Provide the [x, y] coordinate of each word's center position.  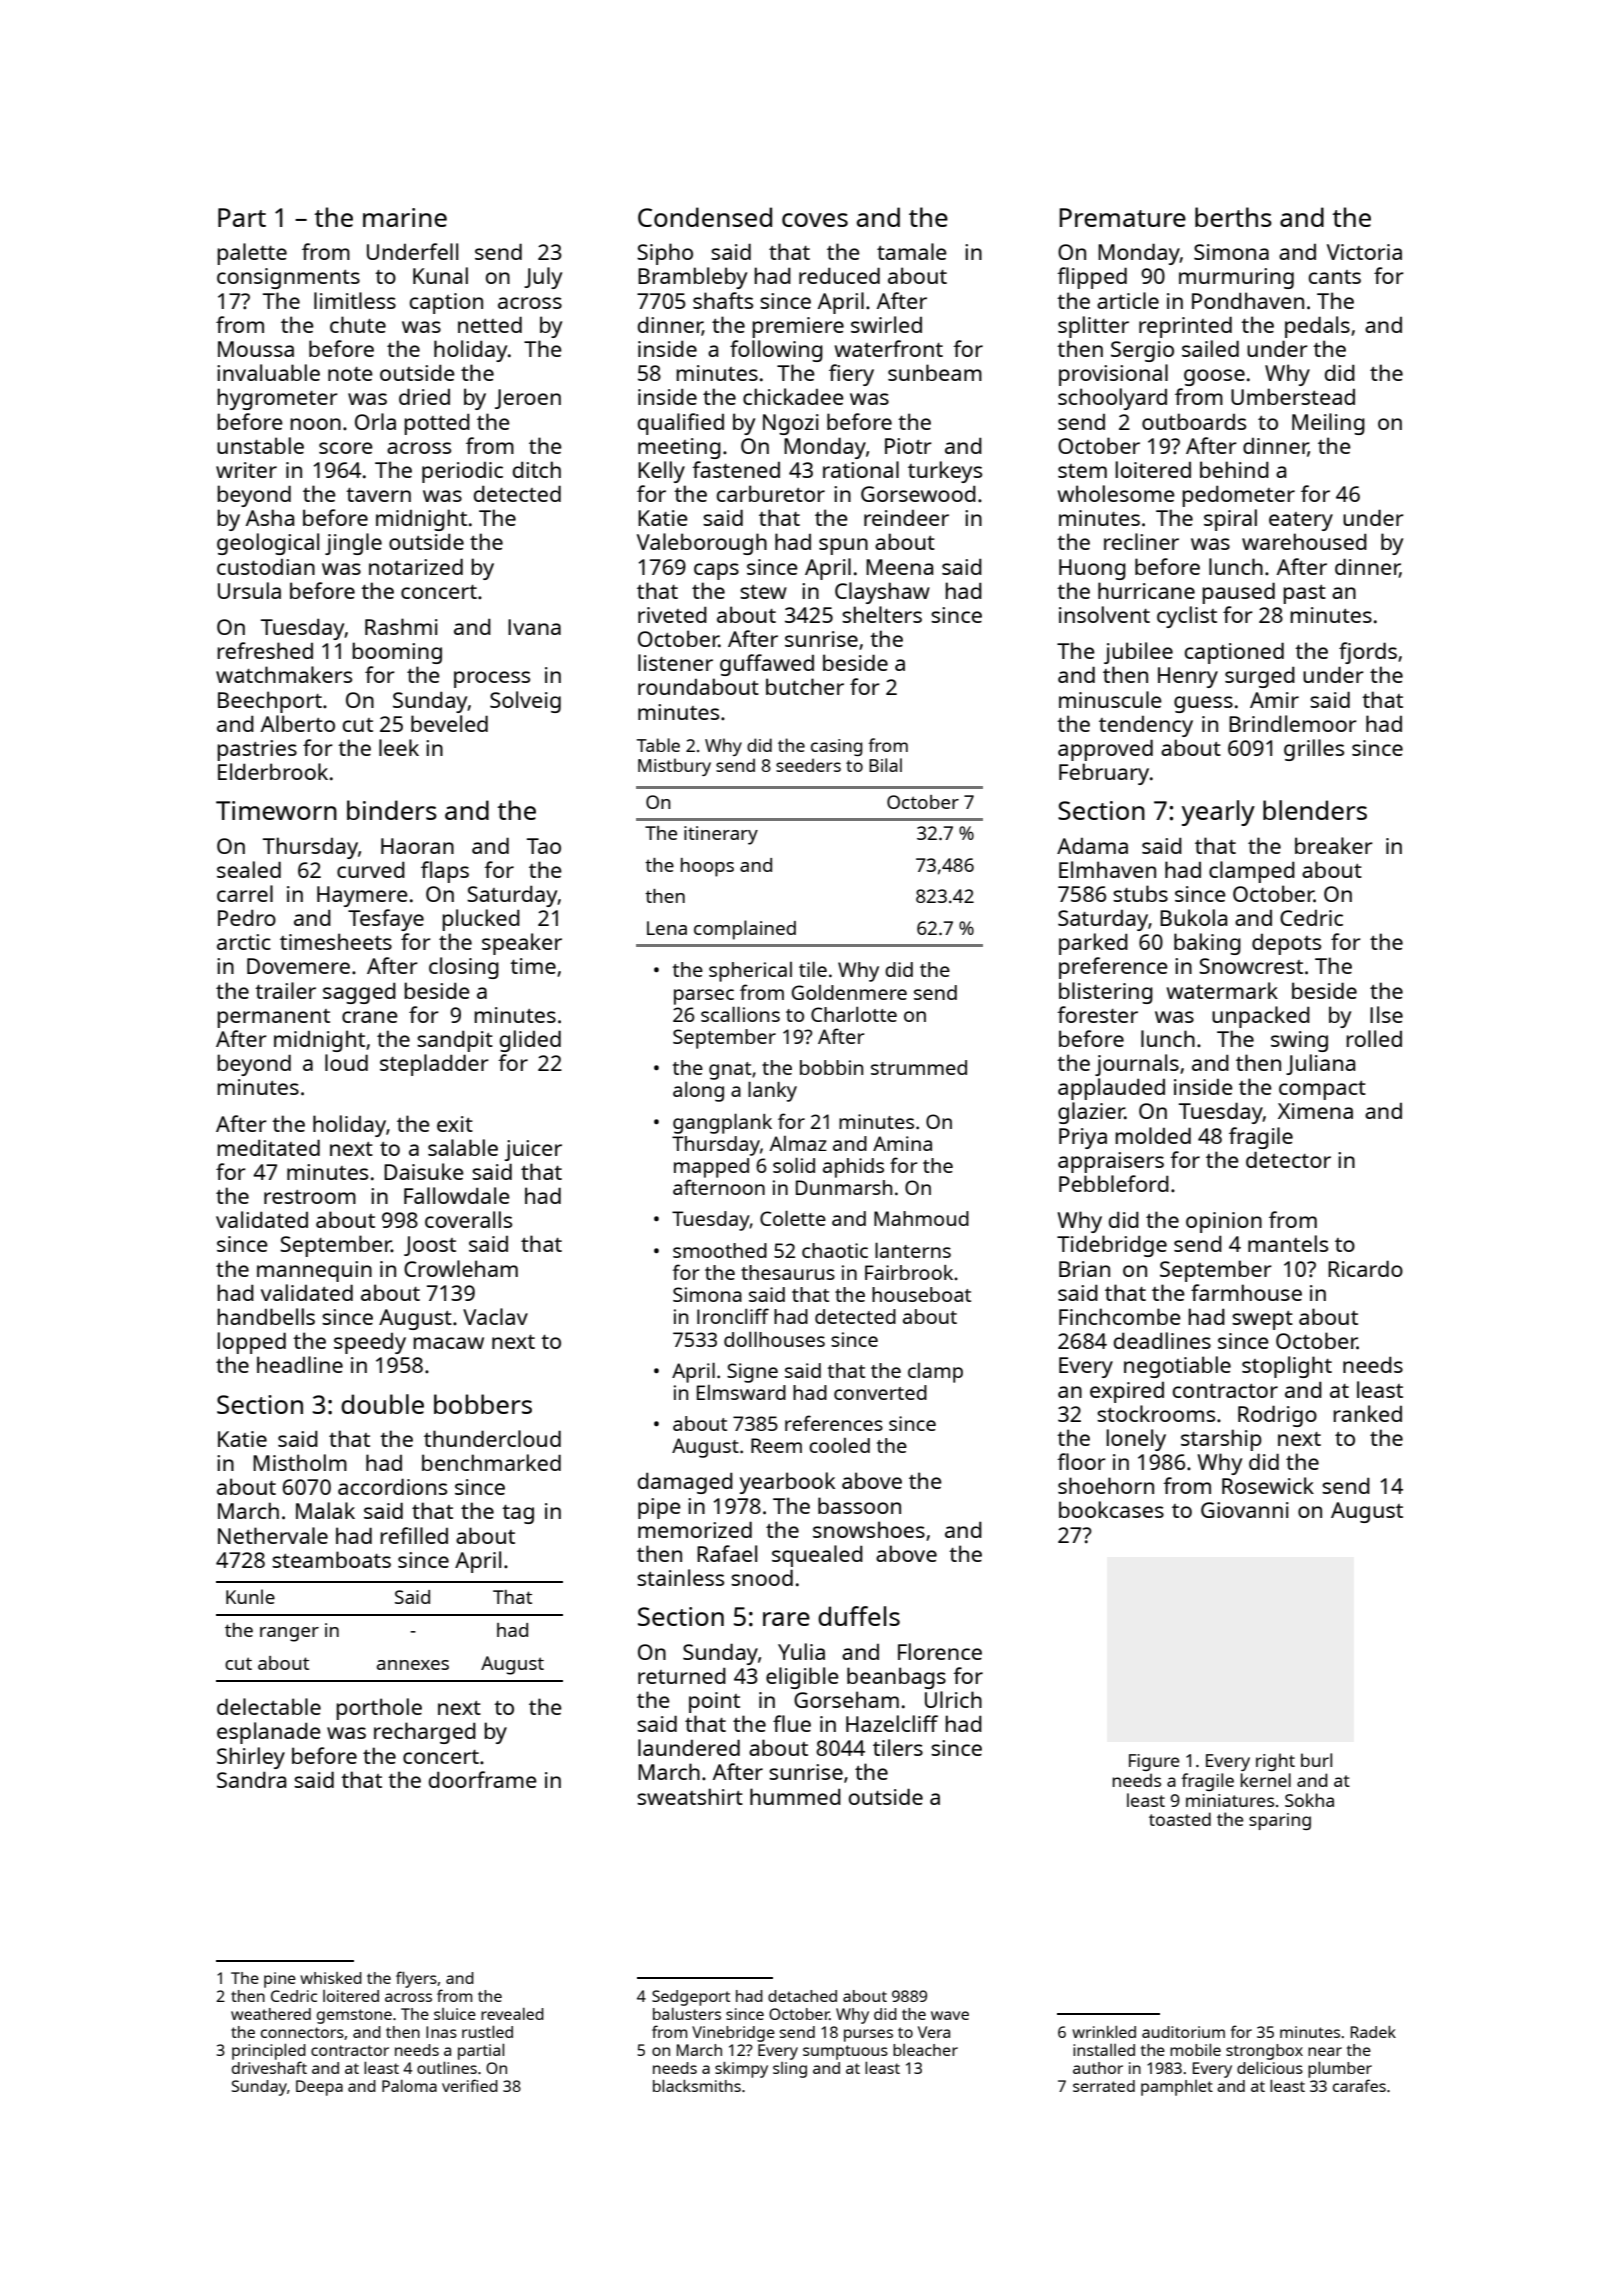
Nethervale [273, 1535]
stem [1082, 471]
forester [1097, 1014]
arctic [244, 942]
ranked [1367, 1413]
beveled [449, 723]
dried [424, 396]
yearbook [787, 1483]
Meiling [1328, 424]
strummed [919, 1067]
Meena [899, 567]
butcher [805, 686]
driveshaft [269, 2067]
